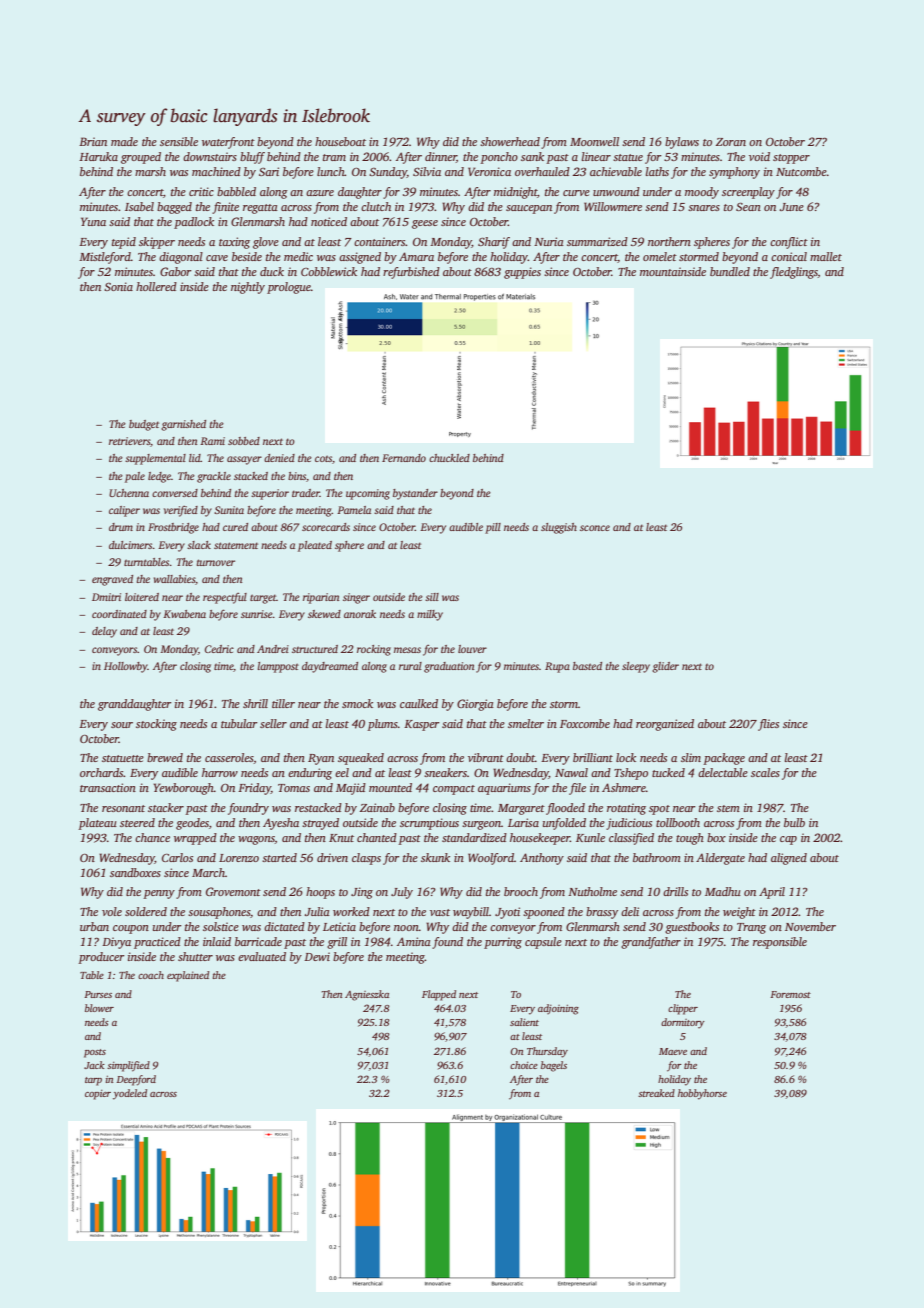 This screenshot has height=1308, width=924. What do you see at coordinates (340, 141) in the screenshot?
I see `houseboat` at bounding box center [340, 141].
